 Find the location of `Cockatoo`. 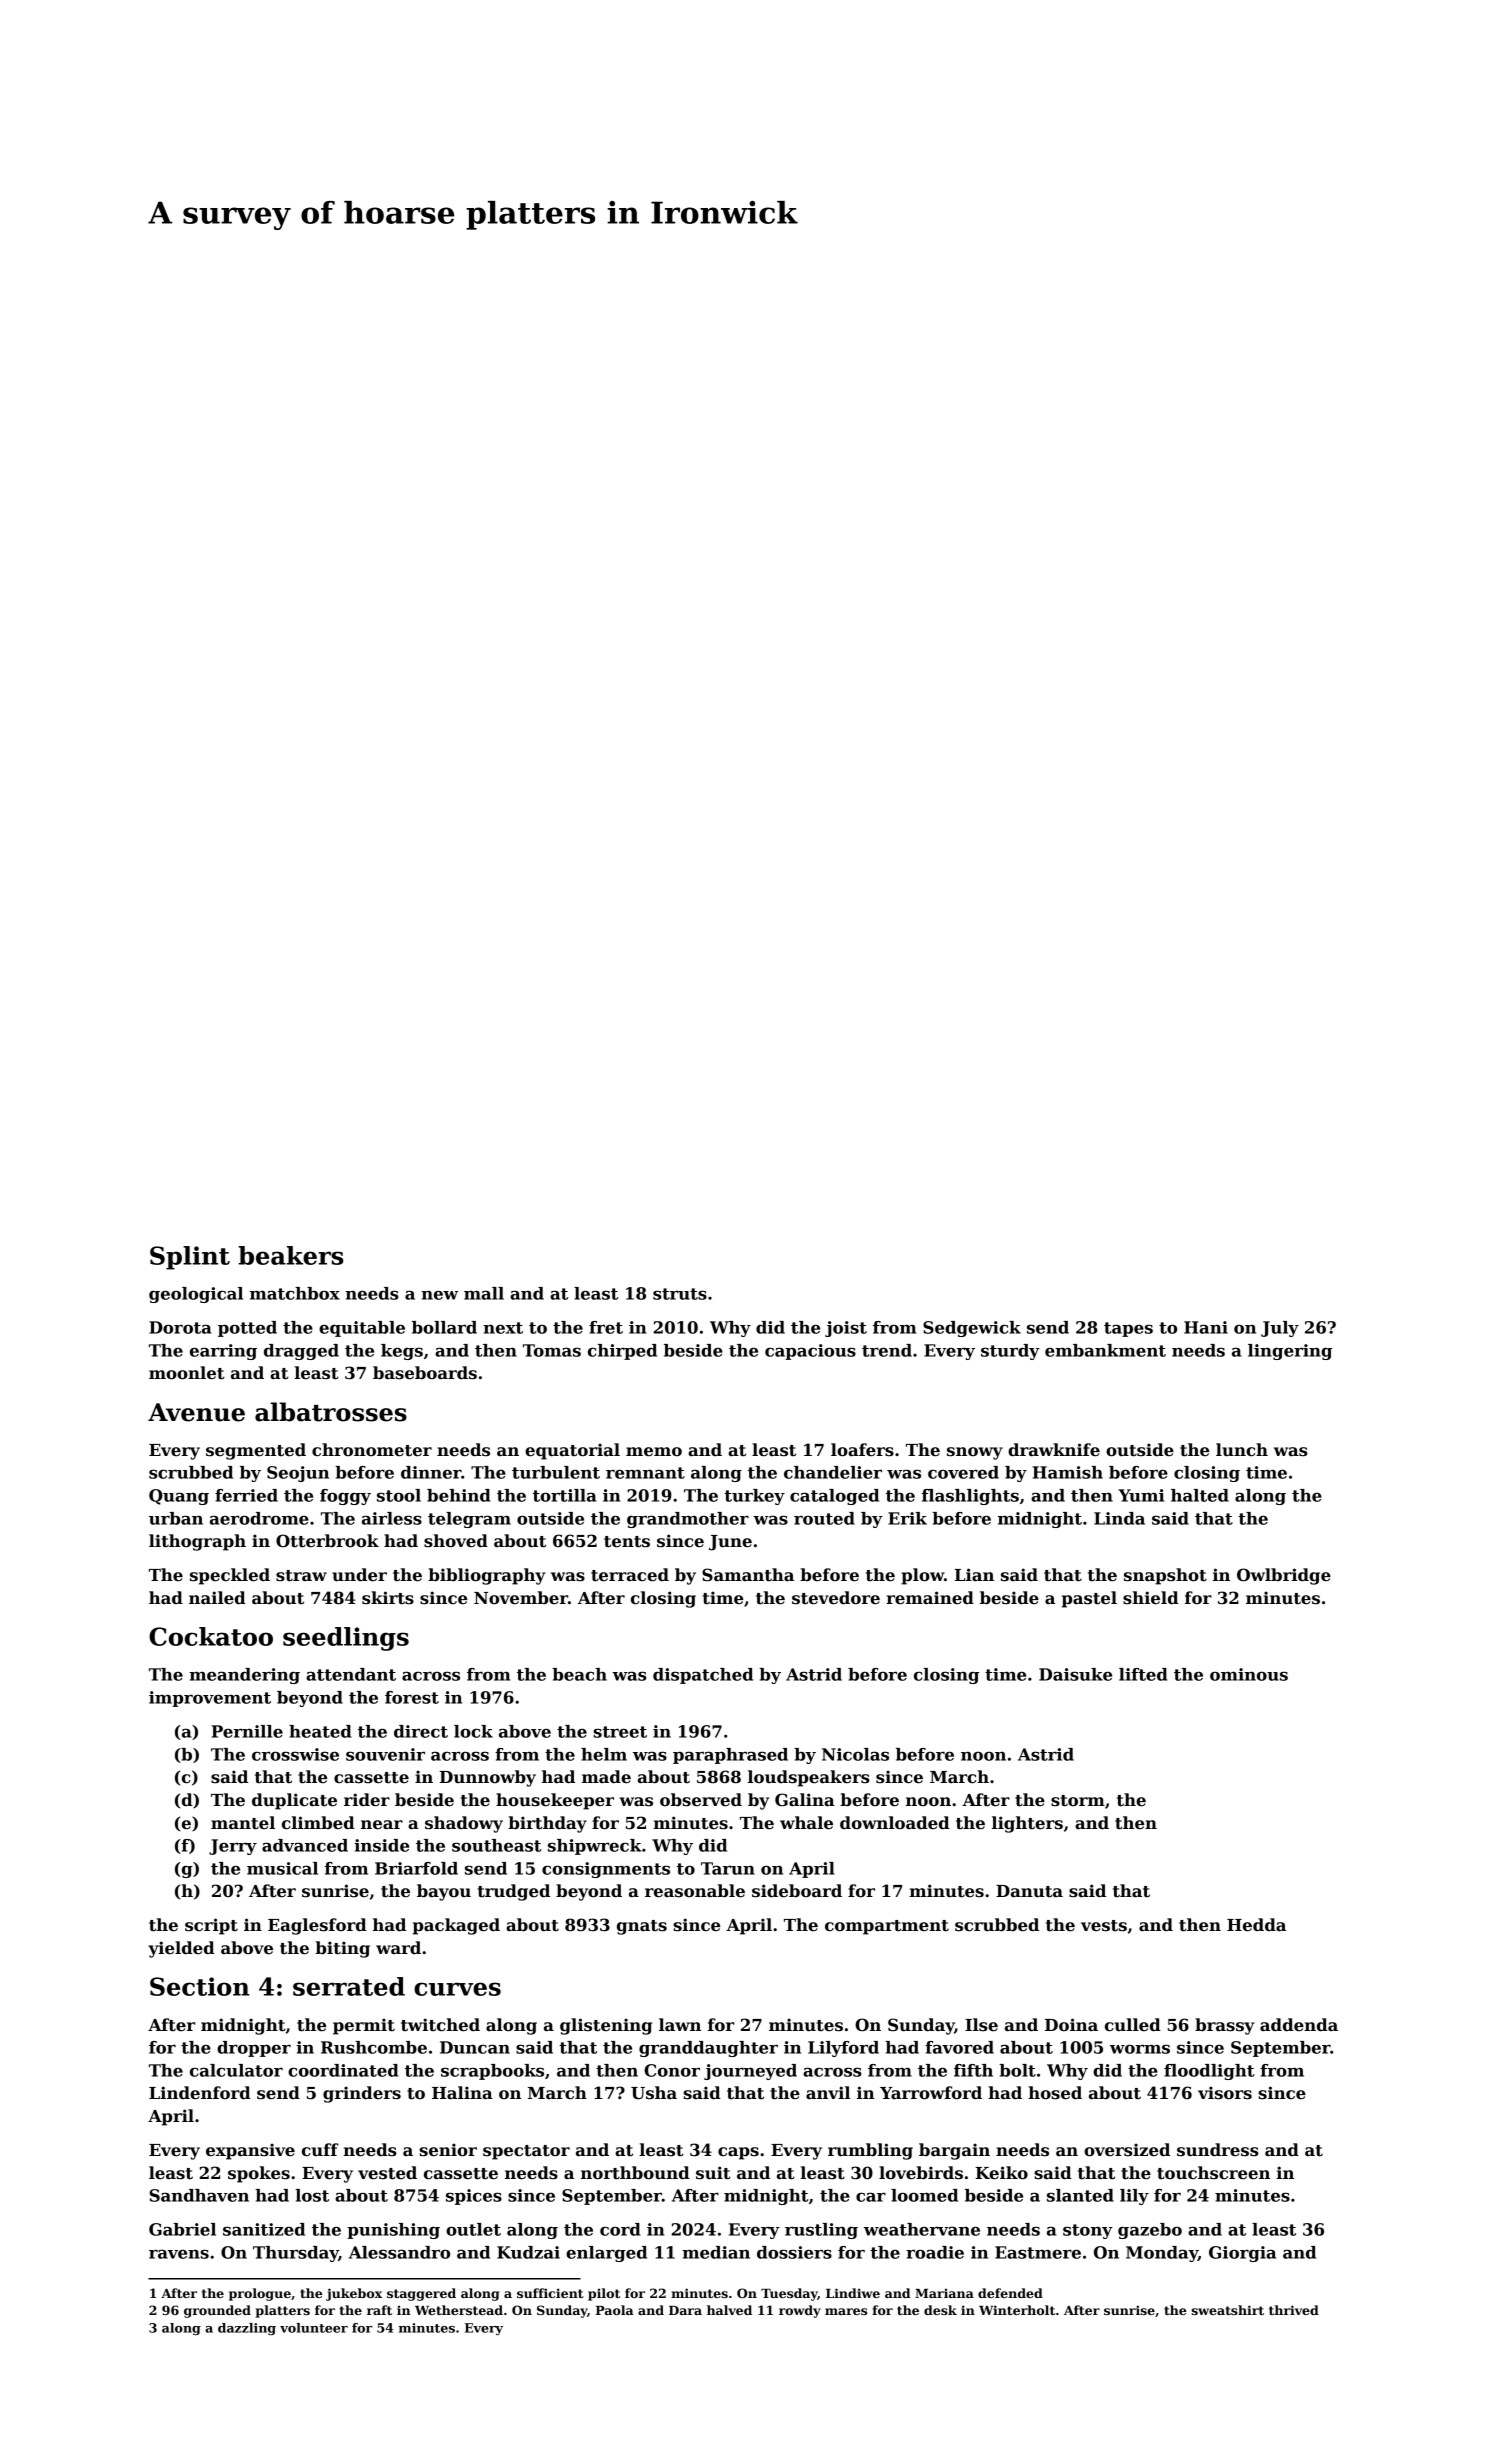

Cockatoo is located at coordinates (211, 1636).
